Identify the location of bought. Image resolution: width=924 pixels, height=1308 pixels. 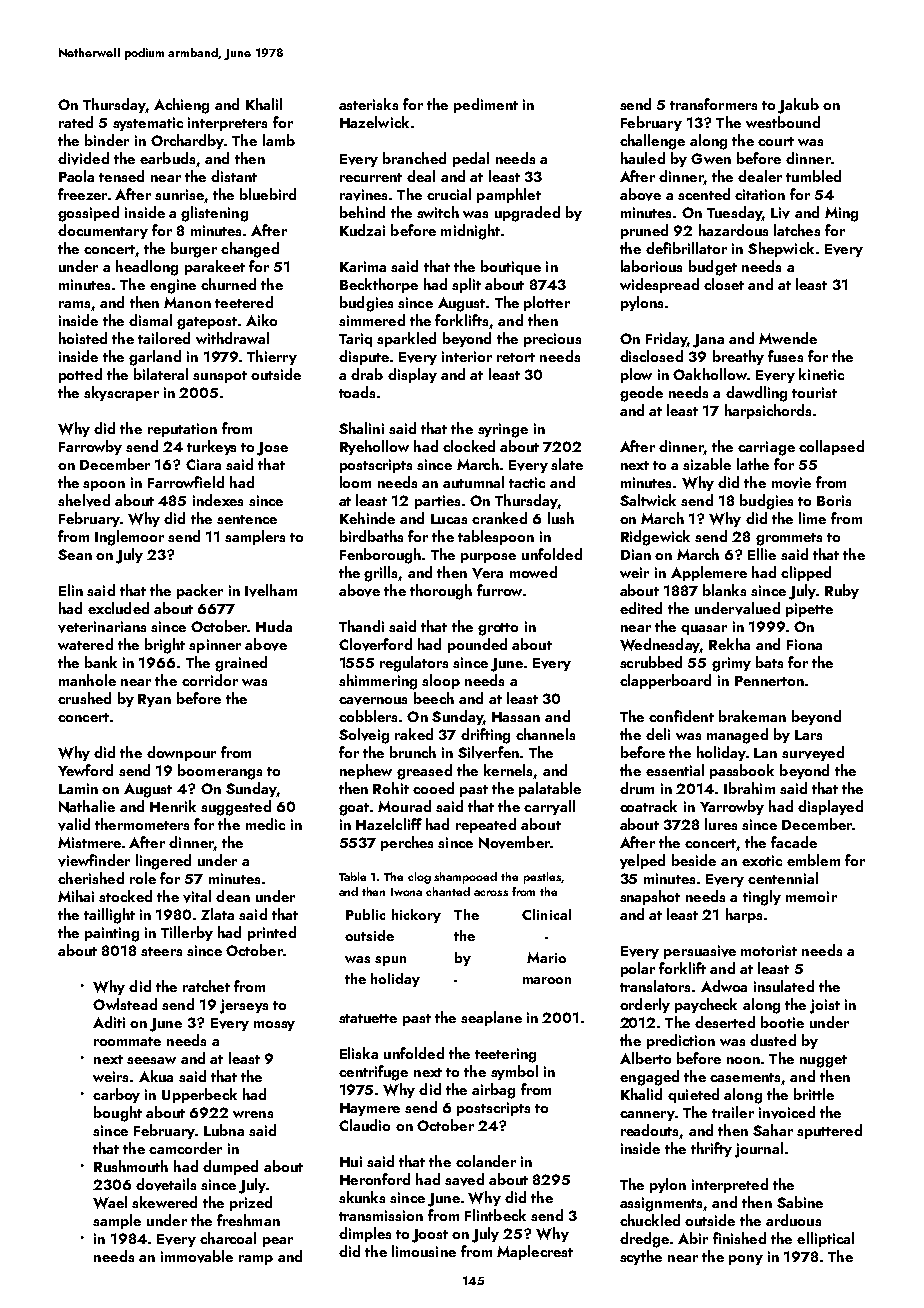
(118, 1114).
